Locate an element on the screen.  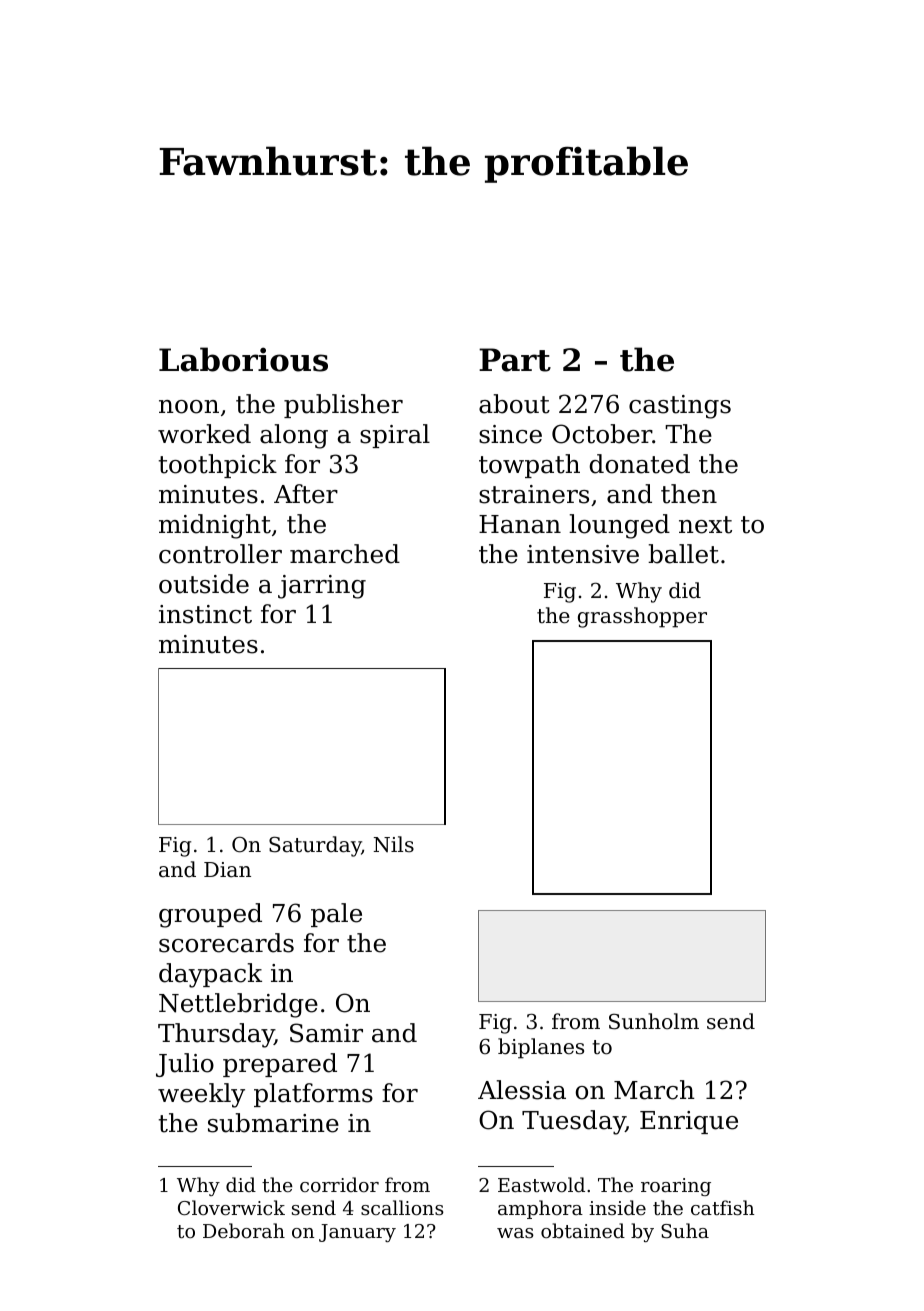
towpath is located at coordinates (529, 466).
